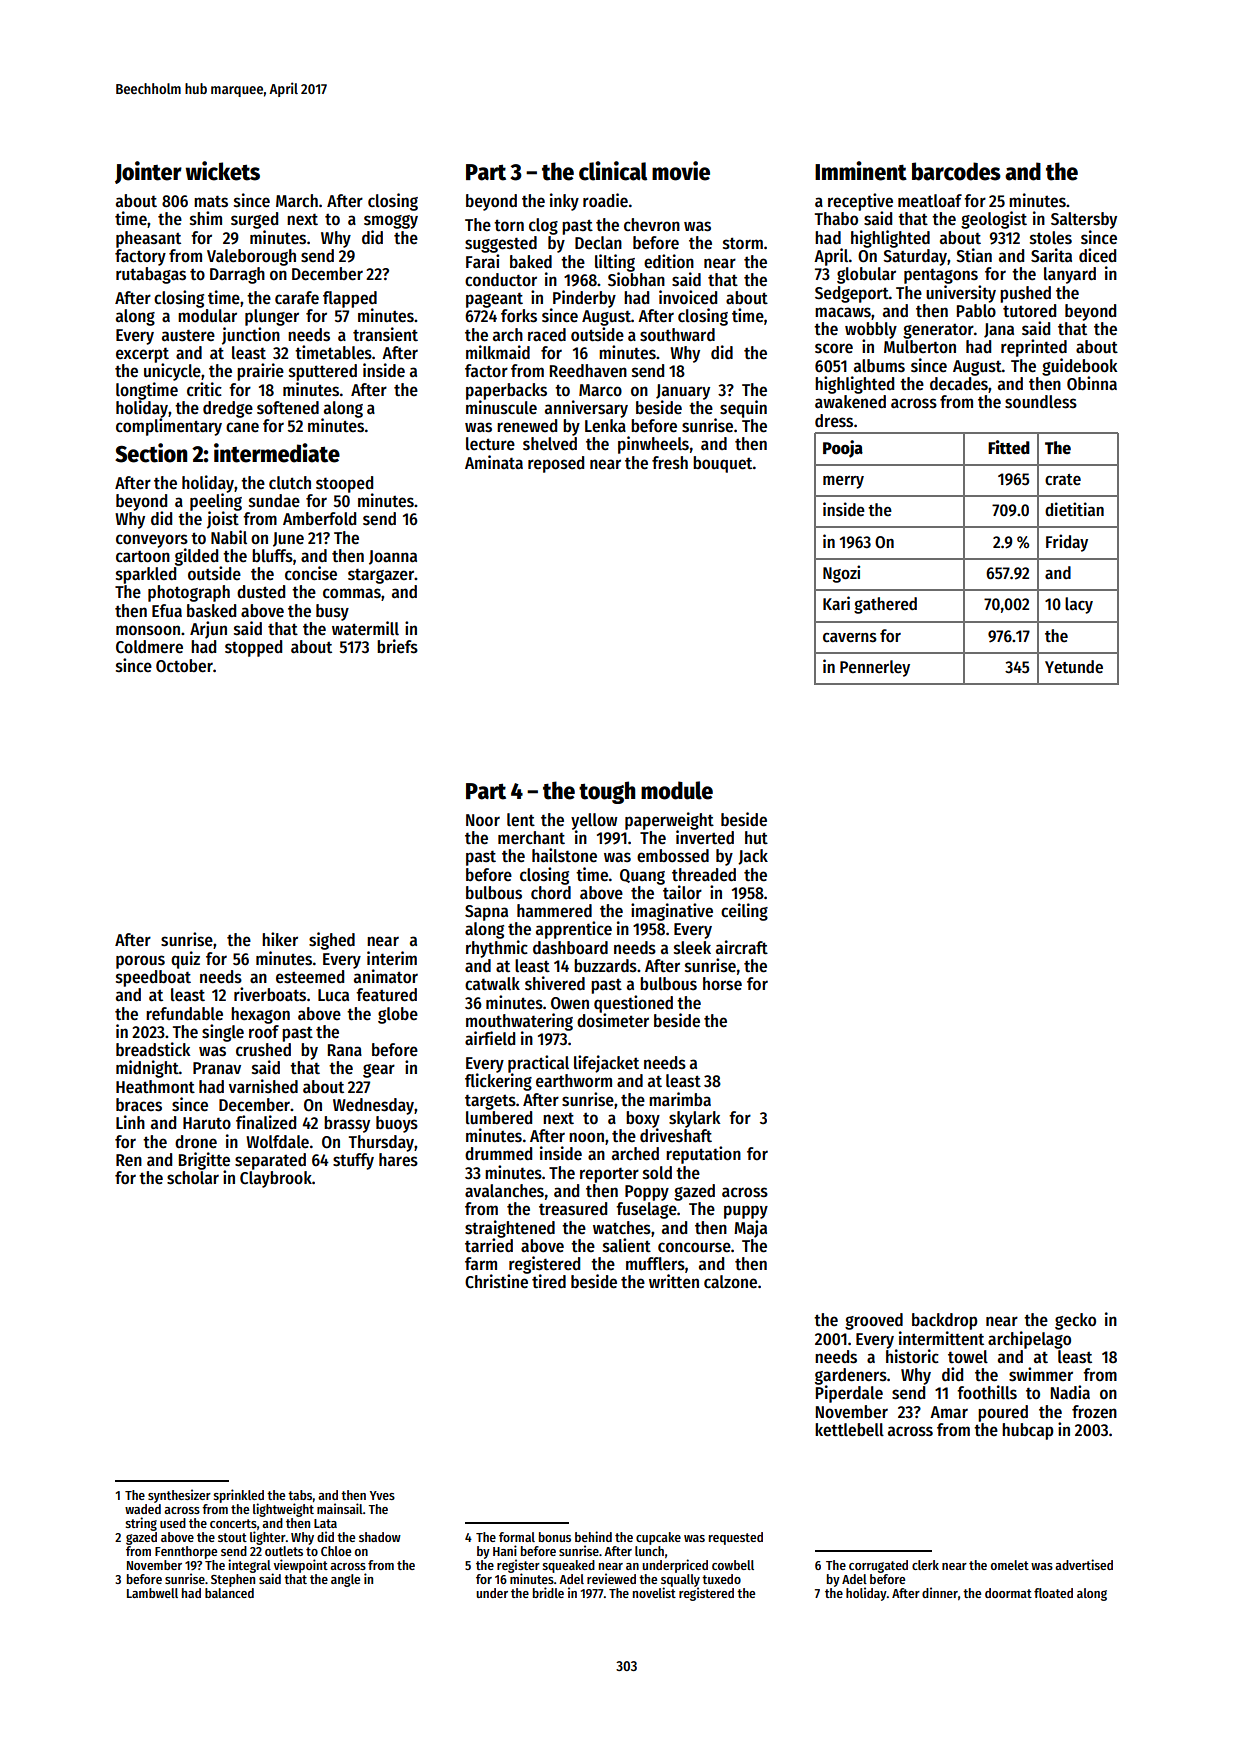 This image has width=1233, height=1744. What do you see at coordinates (1075, 1321) in the image?
I see `gecko` at bounding box center [1075, 1321].
